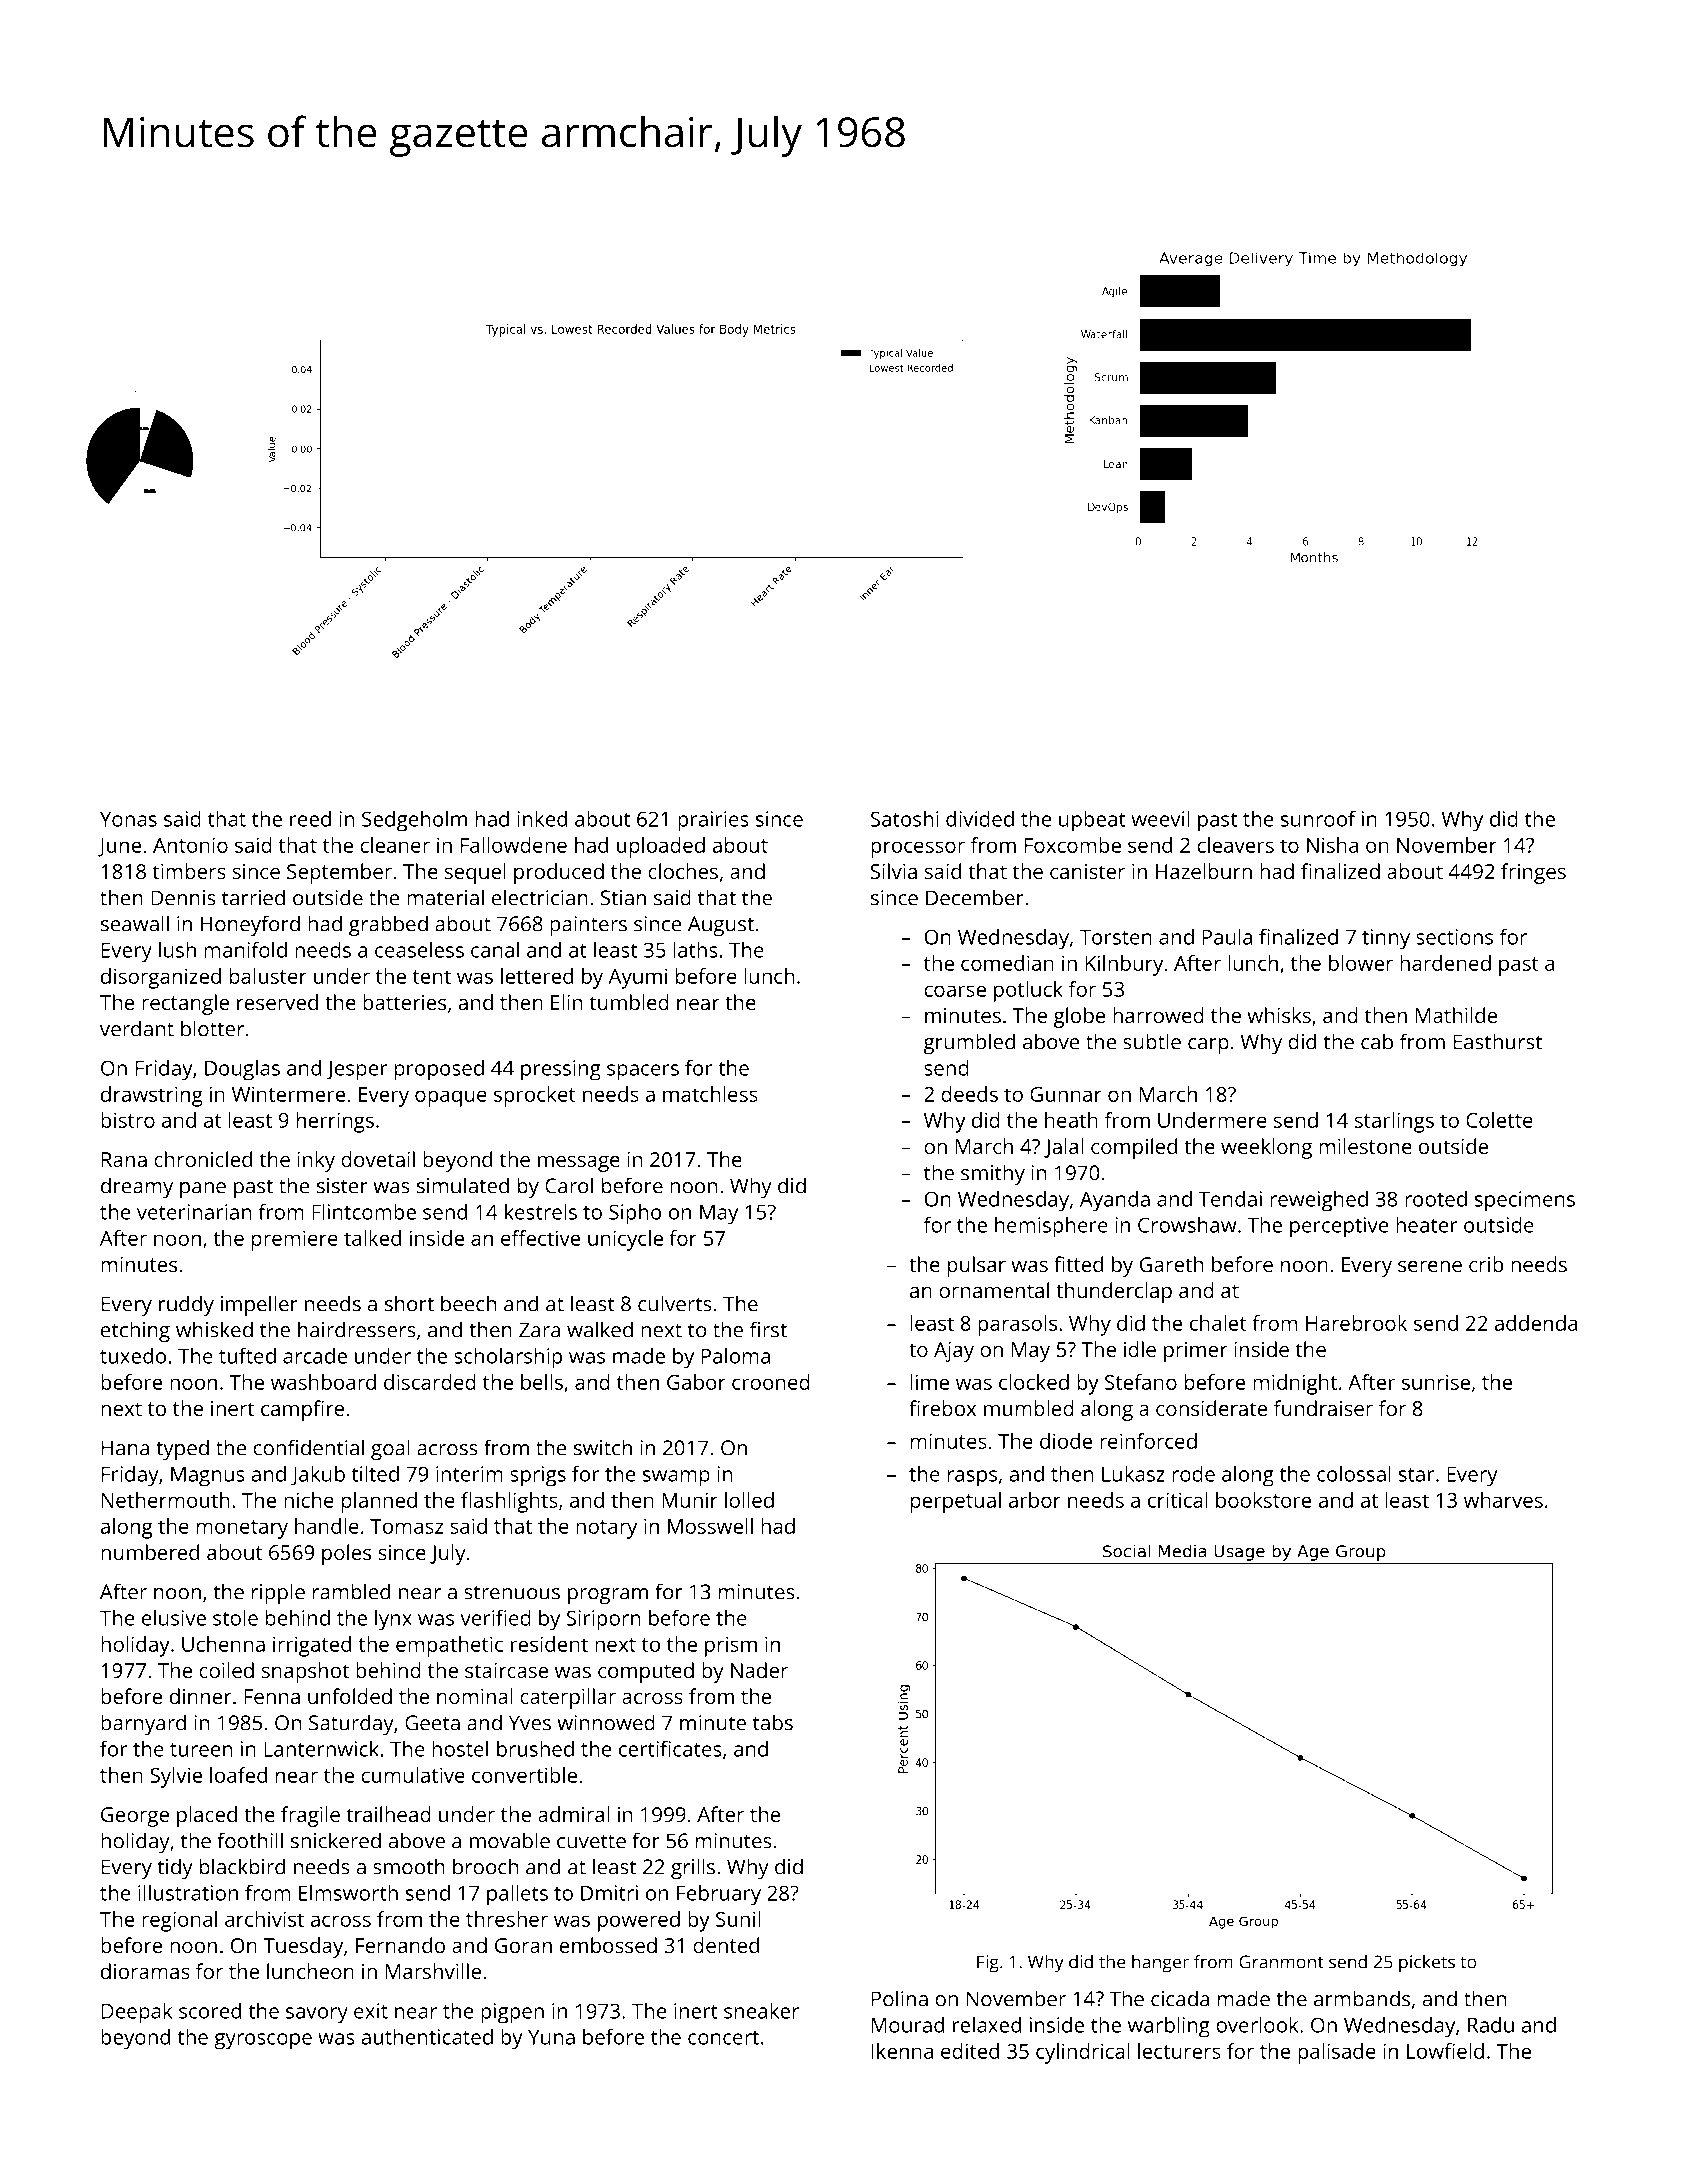  I want to click on lime, so click(930, 1382).
